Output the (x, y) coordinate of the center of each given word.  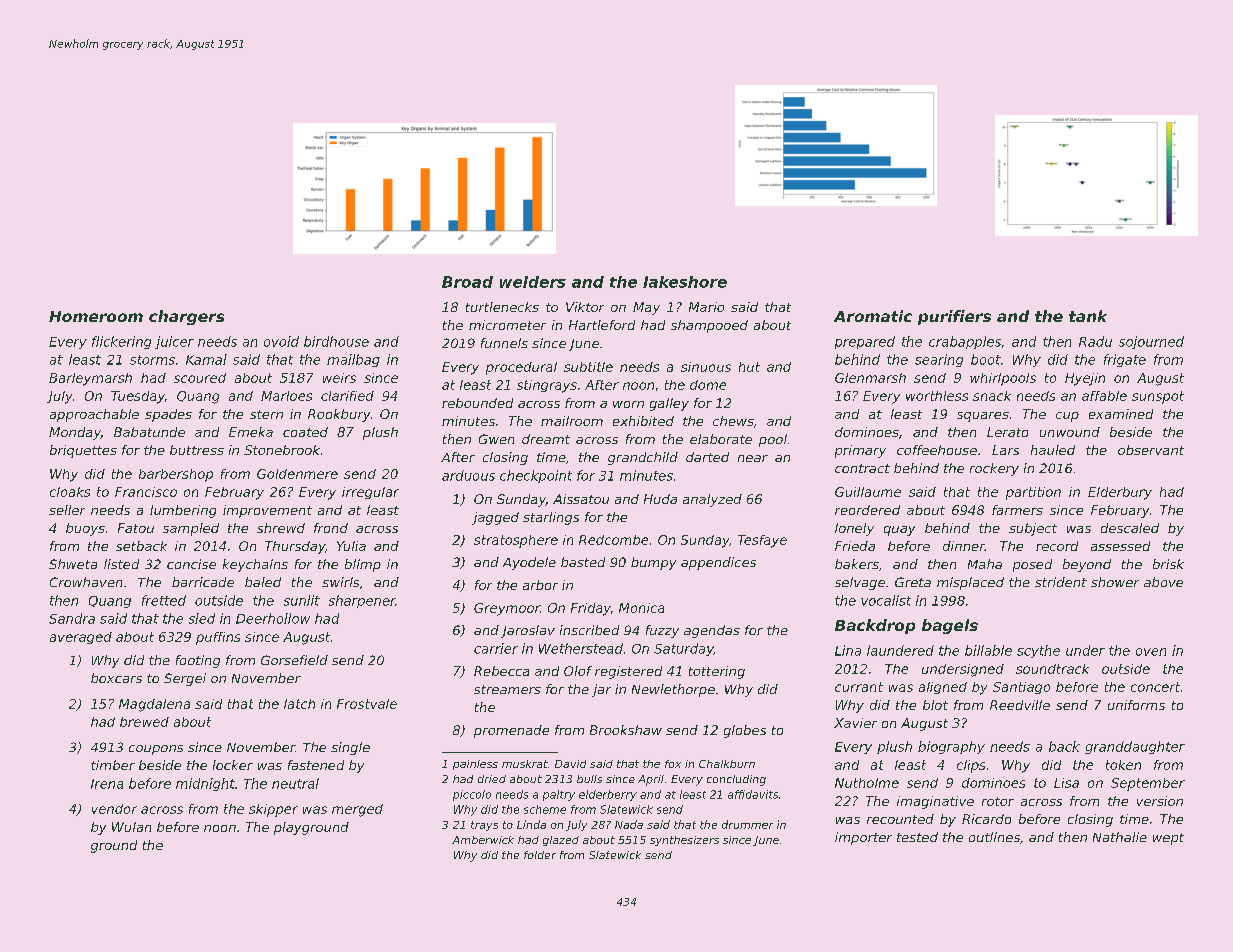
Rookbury (339, 415)
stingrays (547, 386)
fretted (164, 600)
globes (745, 731)
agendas (712, 631)
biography (951, 747)
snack (992, 396)
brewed (144, 722)
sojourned (1151, 342)
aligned (943, 688)
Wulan (131, 827)
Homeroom (96, 316)
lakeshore (685, 282)
